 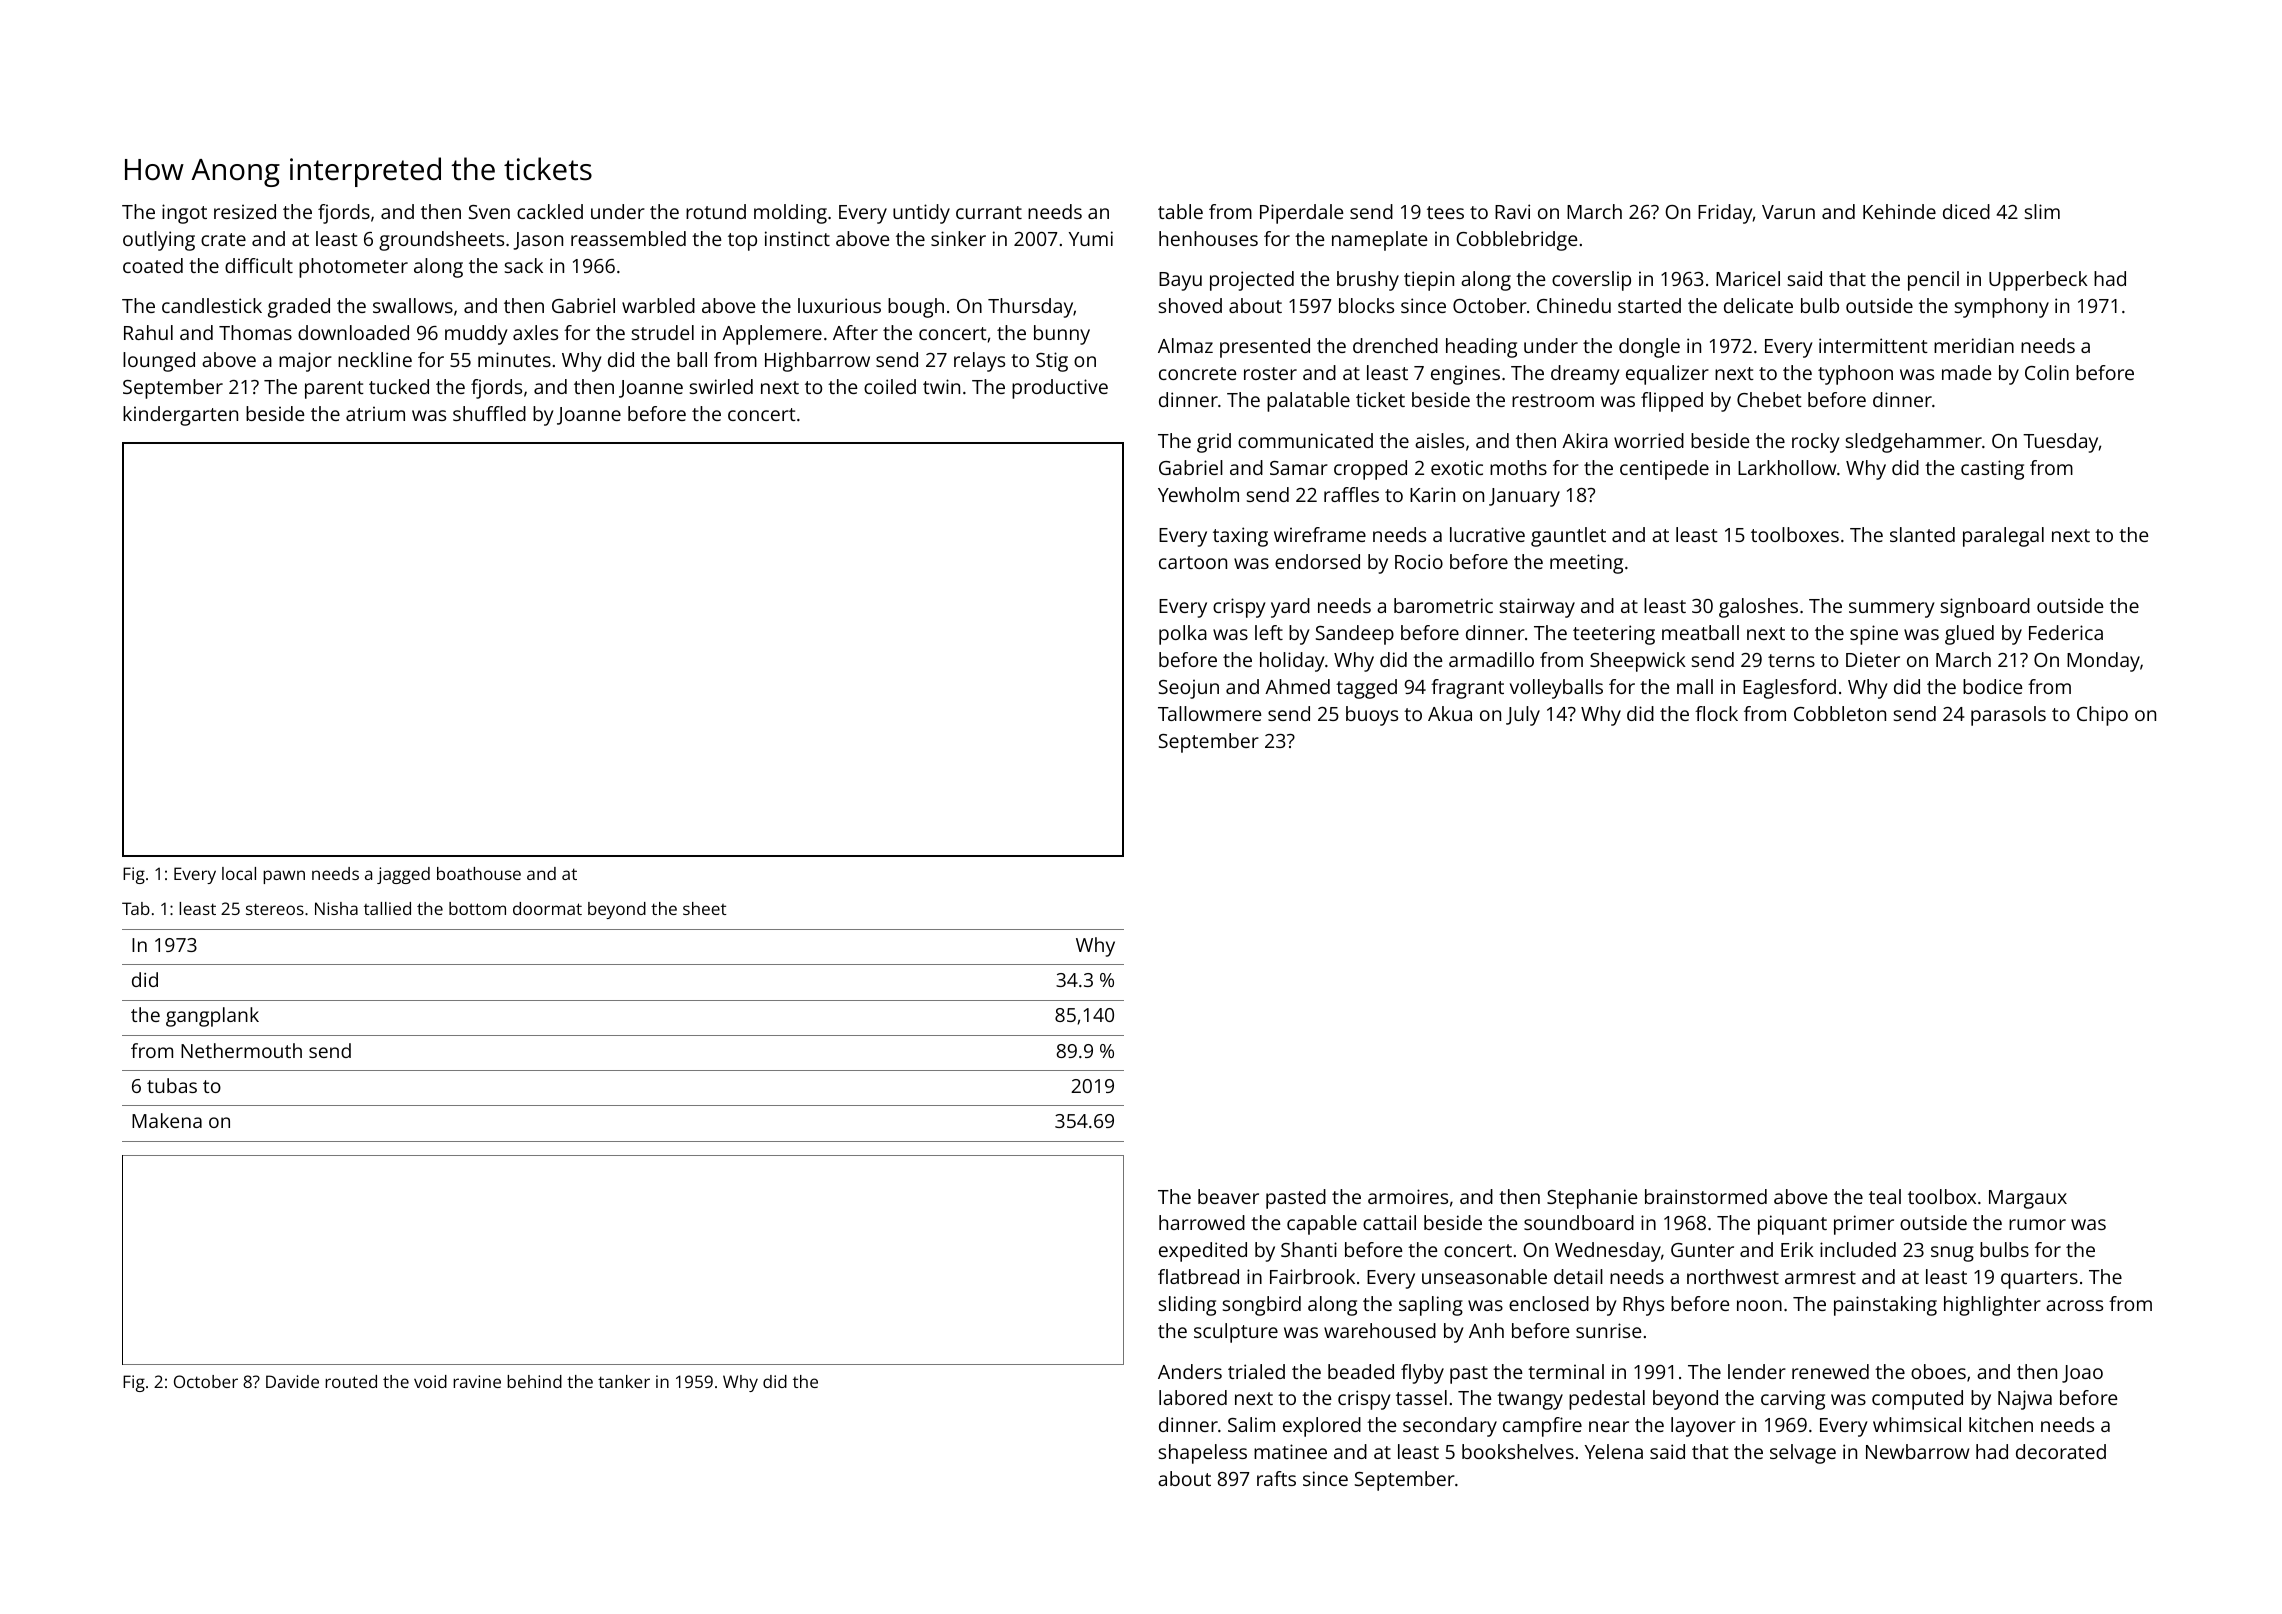 I want to click on made, so click(x=1966, y=372).
